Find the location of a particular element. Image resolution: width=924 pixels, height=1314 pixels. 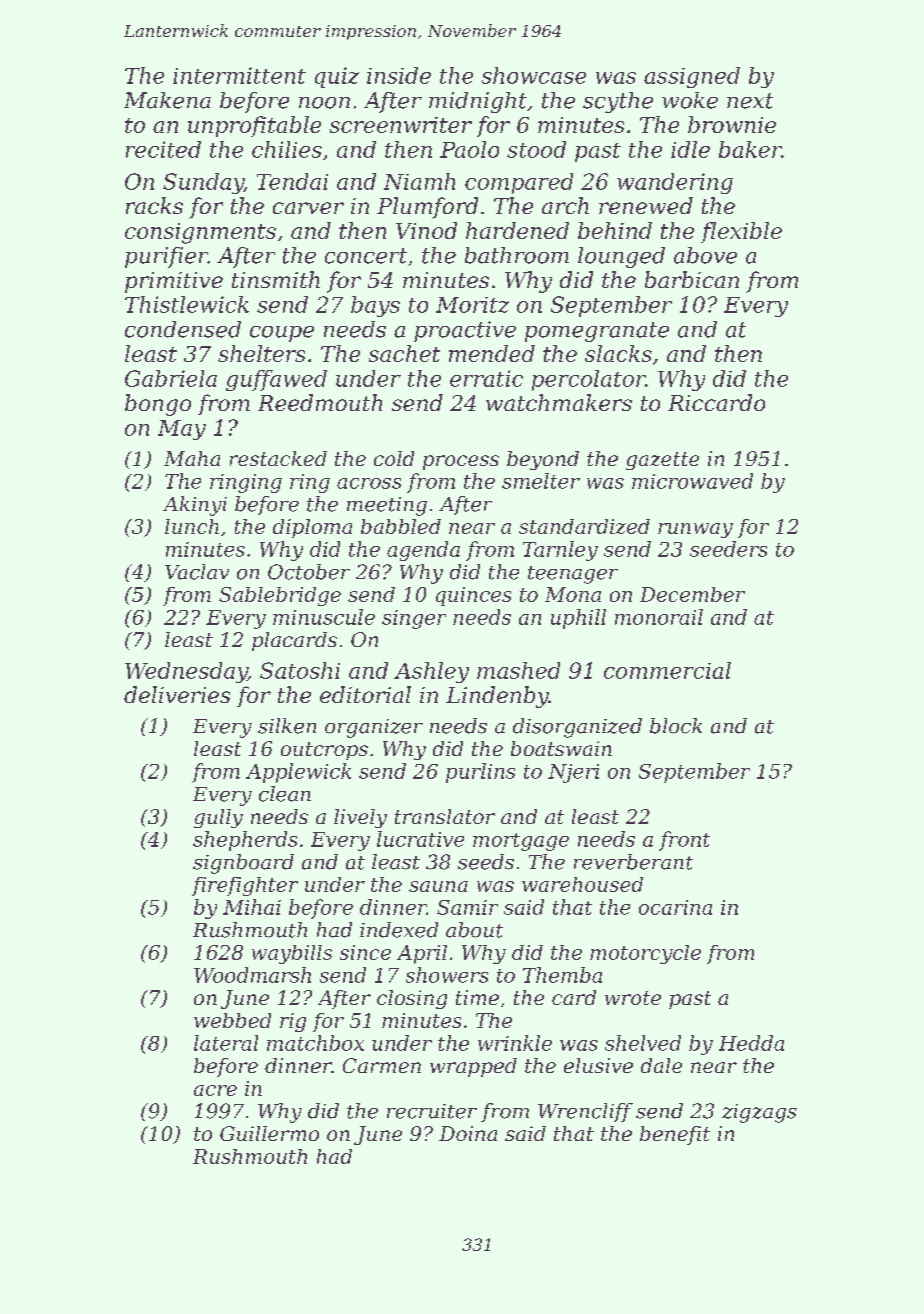

baker is located at coordinates (750, 149).
